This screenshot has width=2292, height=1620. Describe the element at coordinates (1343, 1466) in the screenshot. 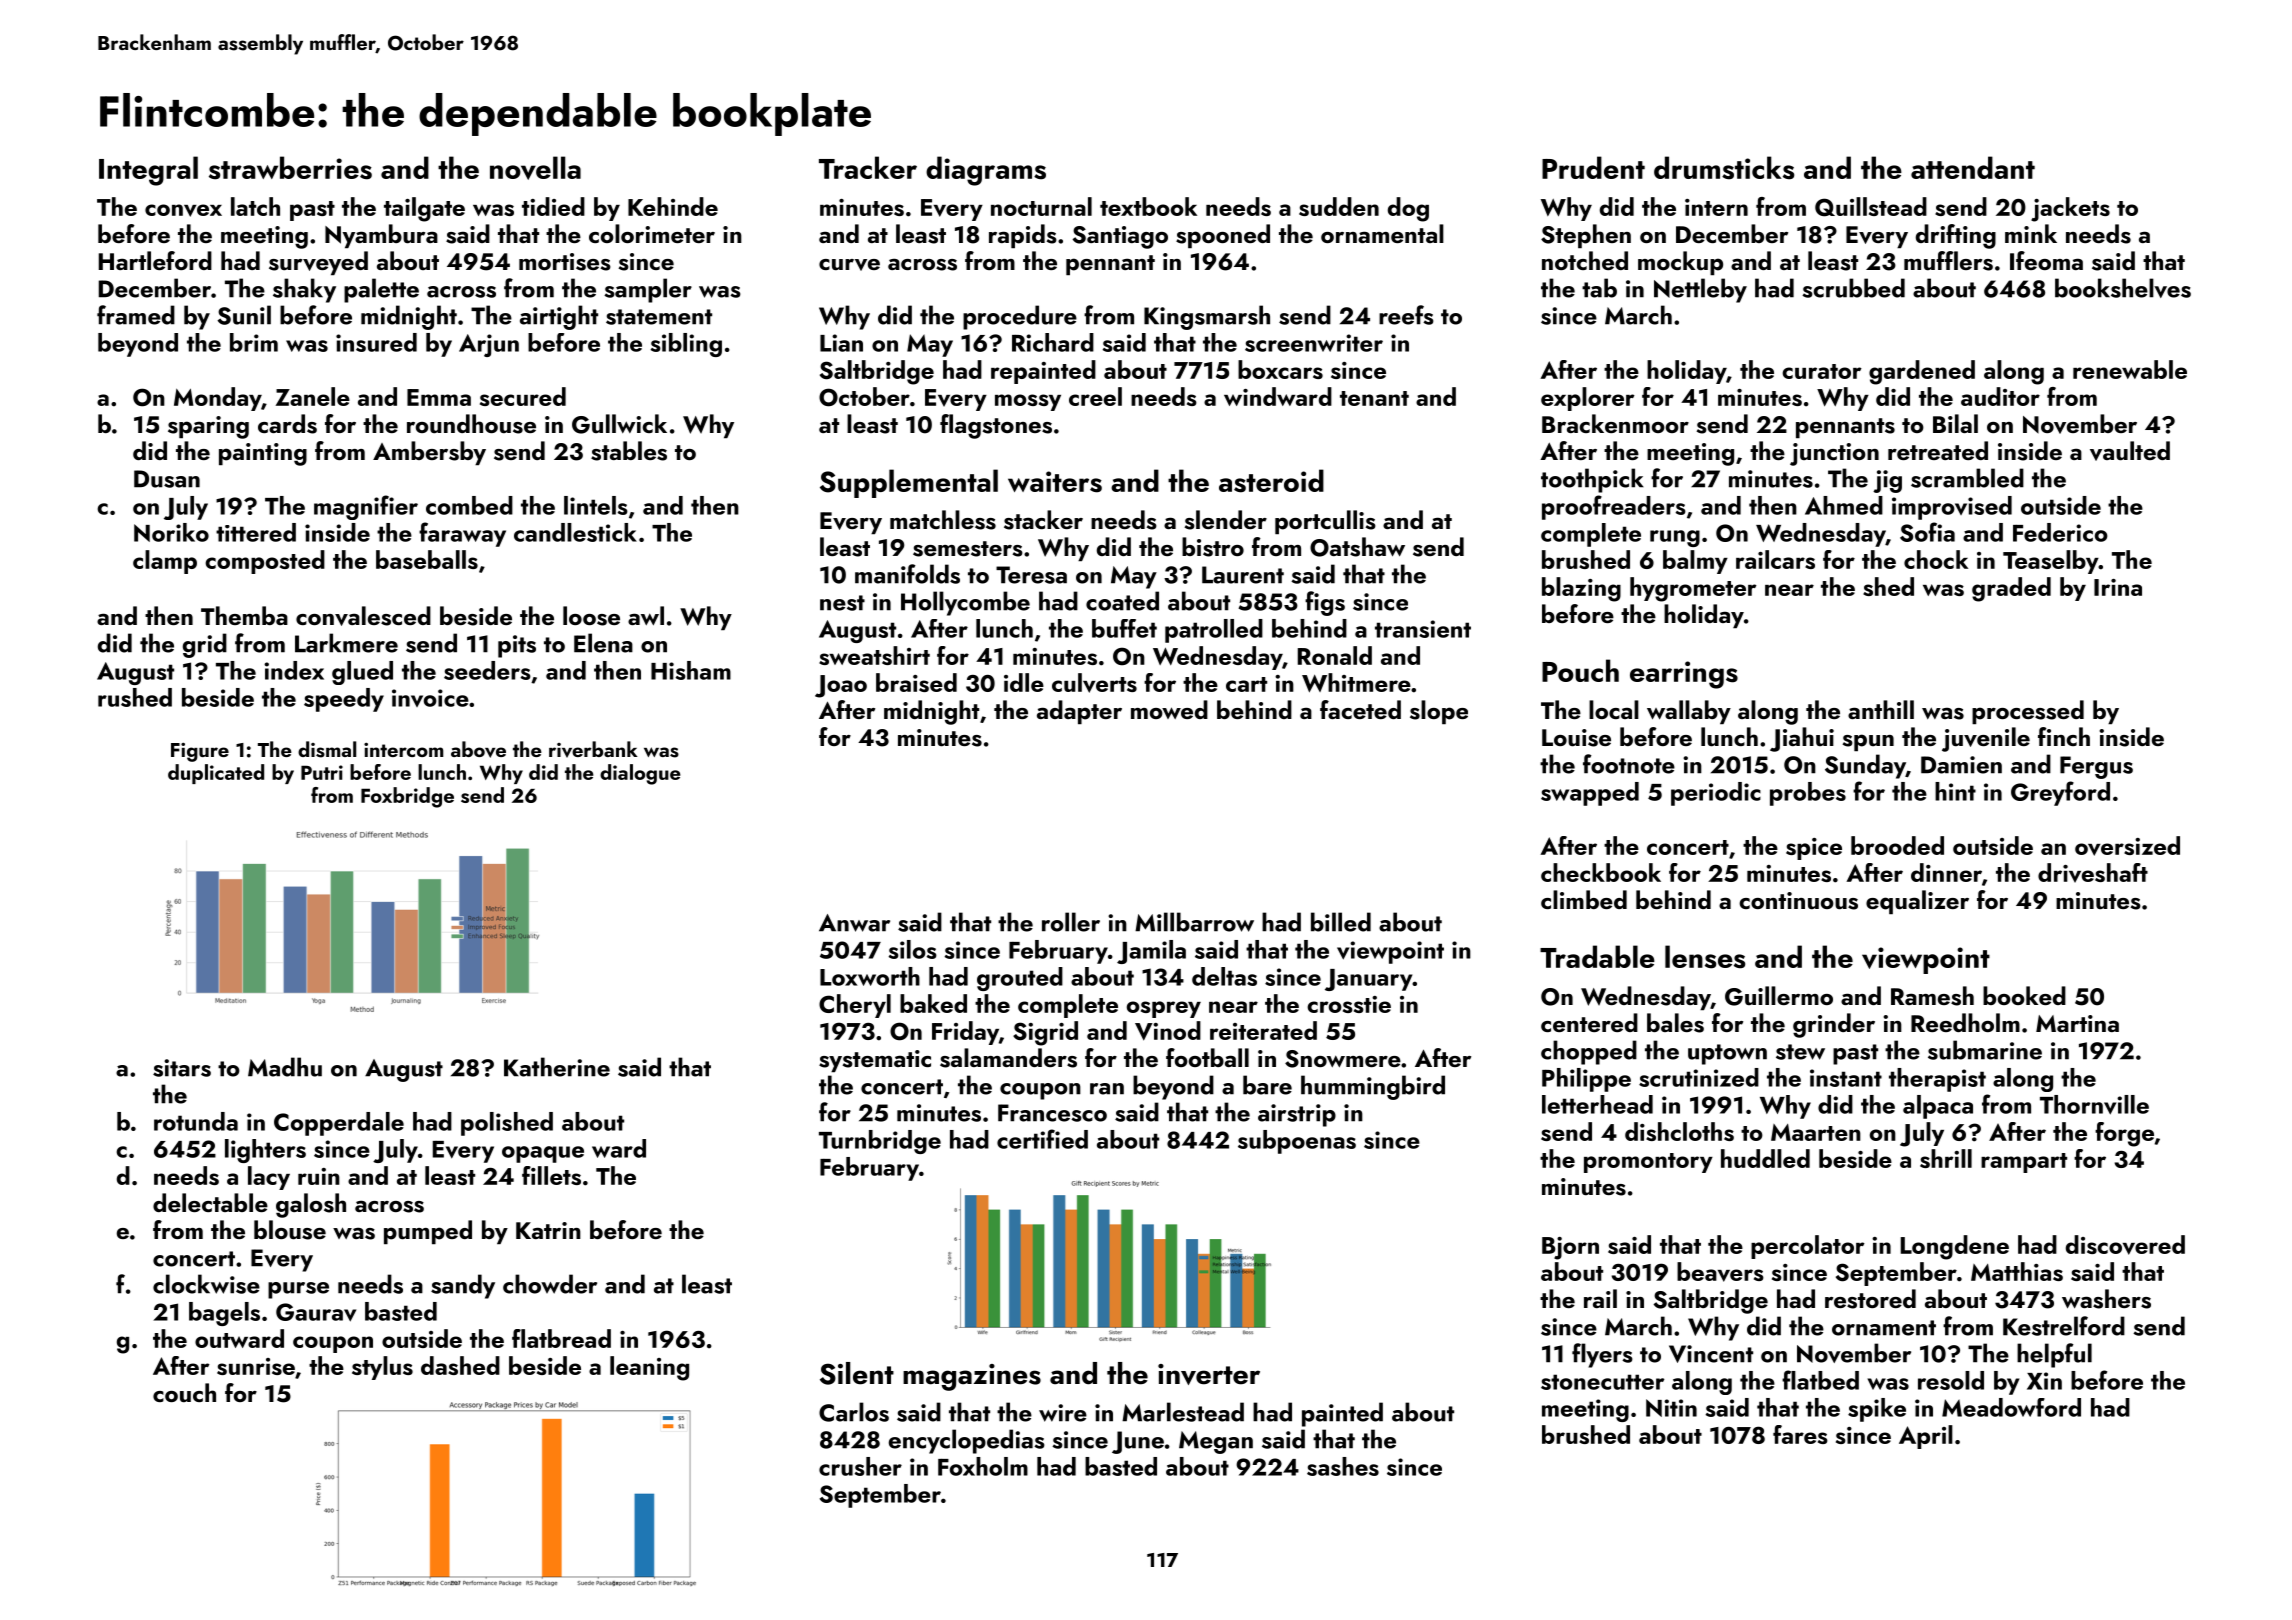

I see `sashes` at that location.
